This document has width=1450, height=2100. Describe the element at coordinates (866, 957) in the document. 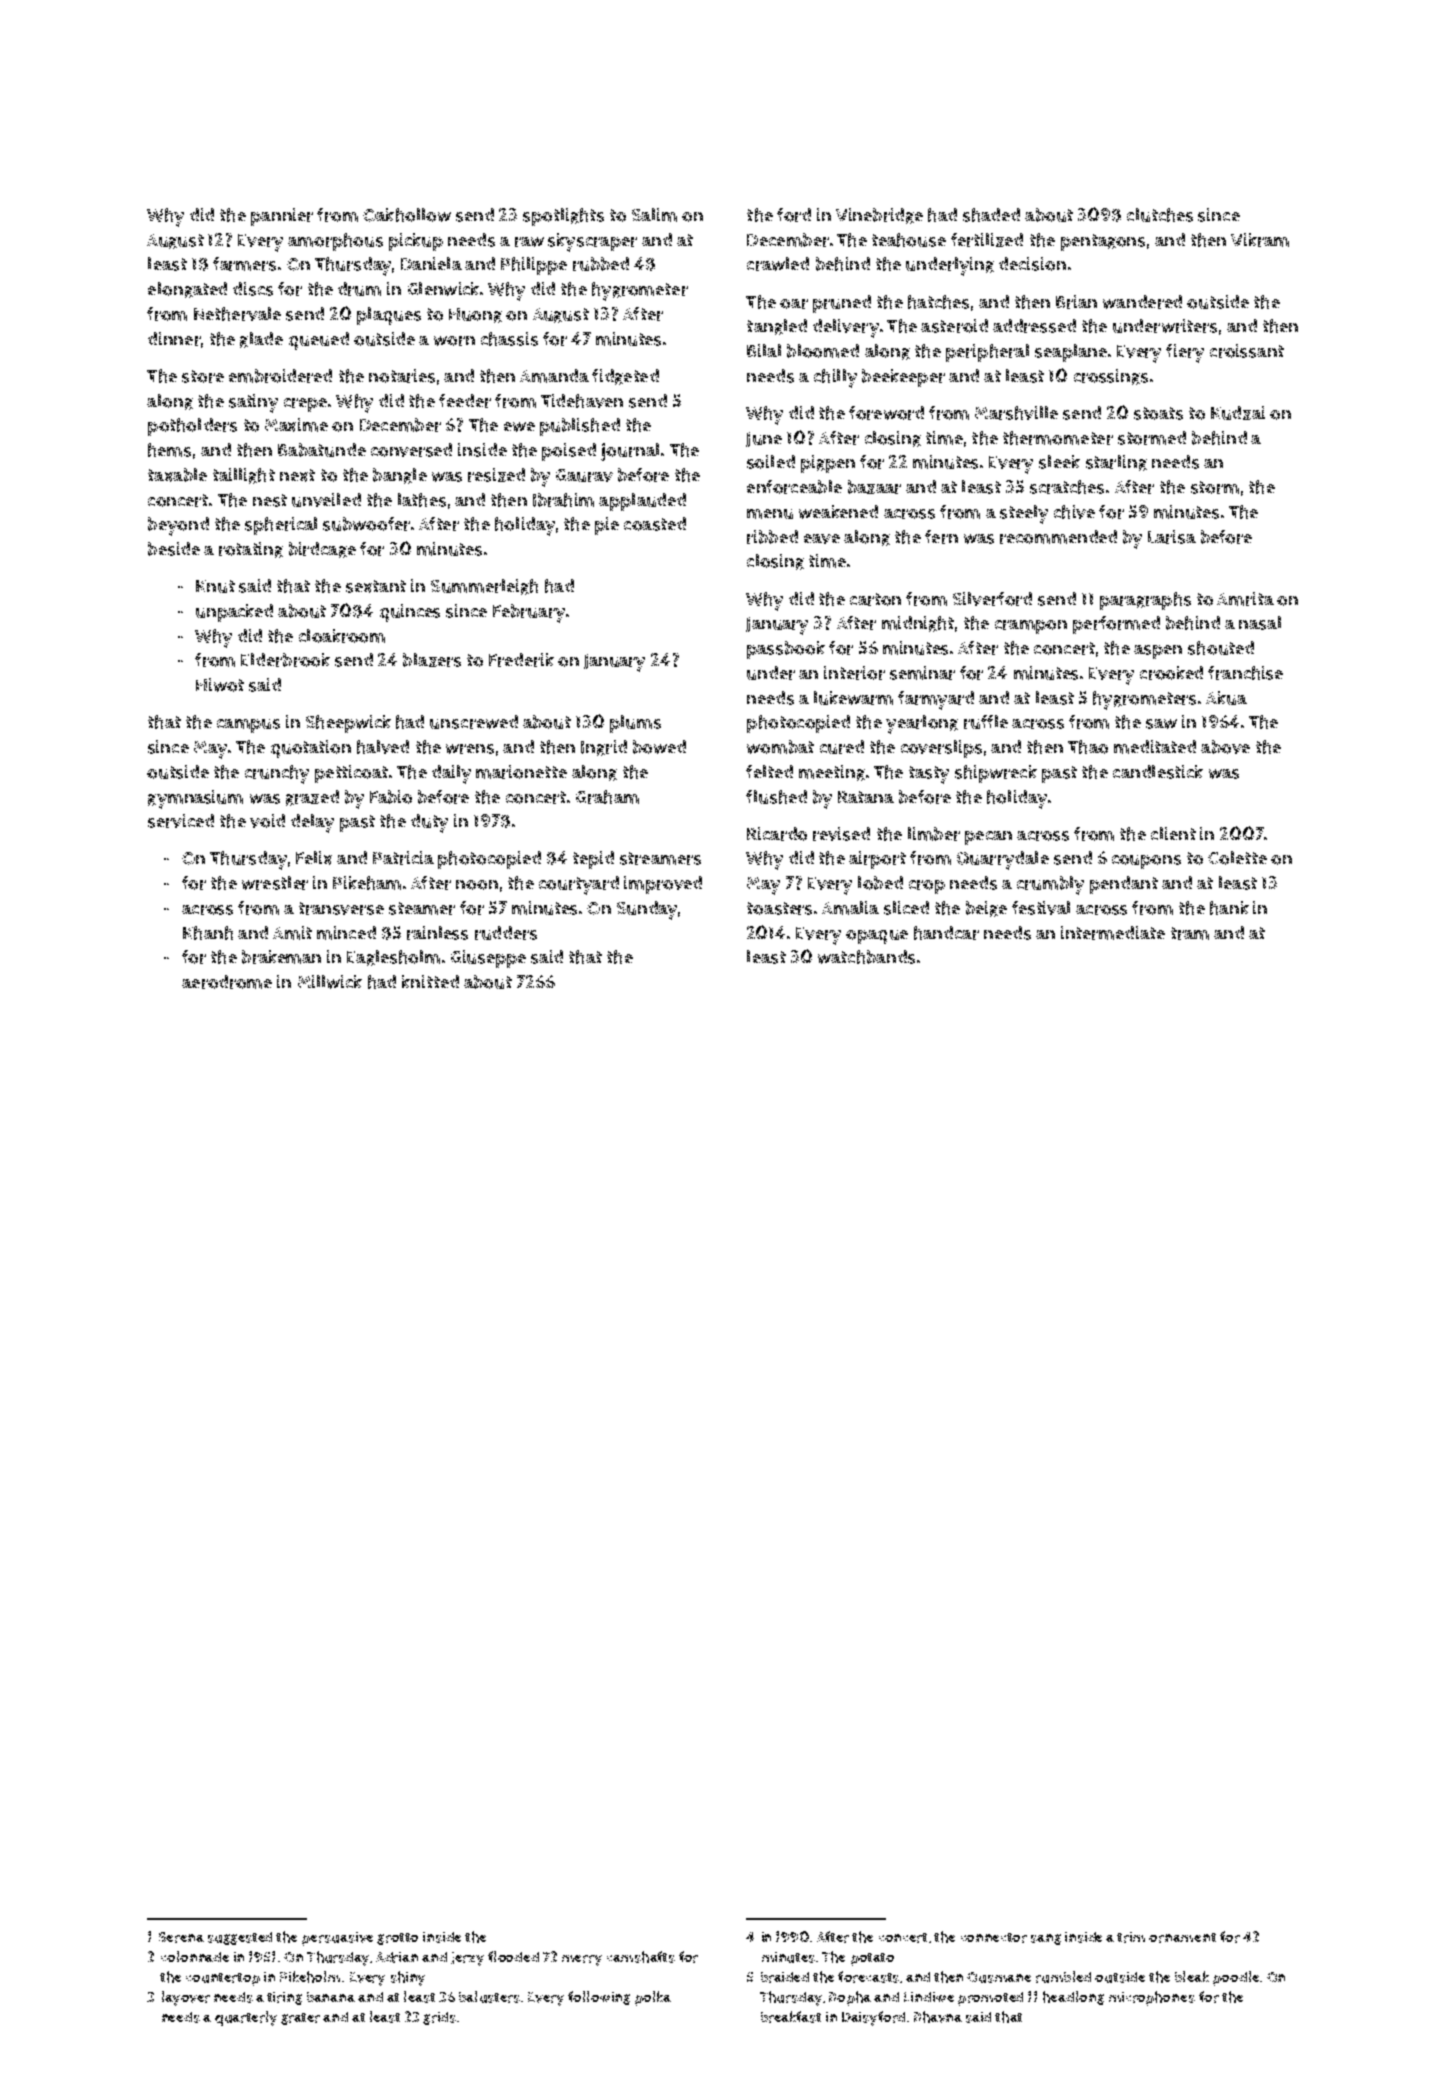

I see `watchbands` at that location.
